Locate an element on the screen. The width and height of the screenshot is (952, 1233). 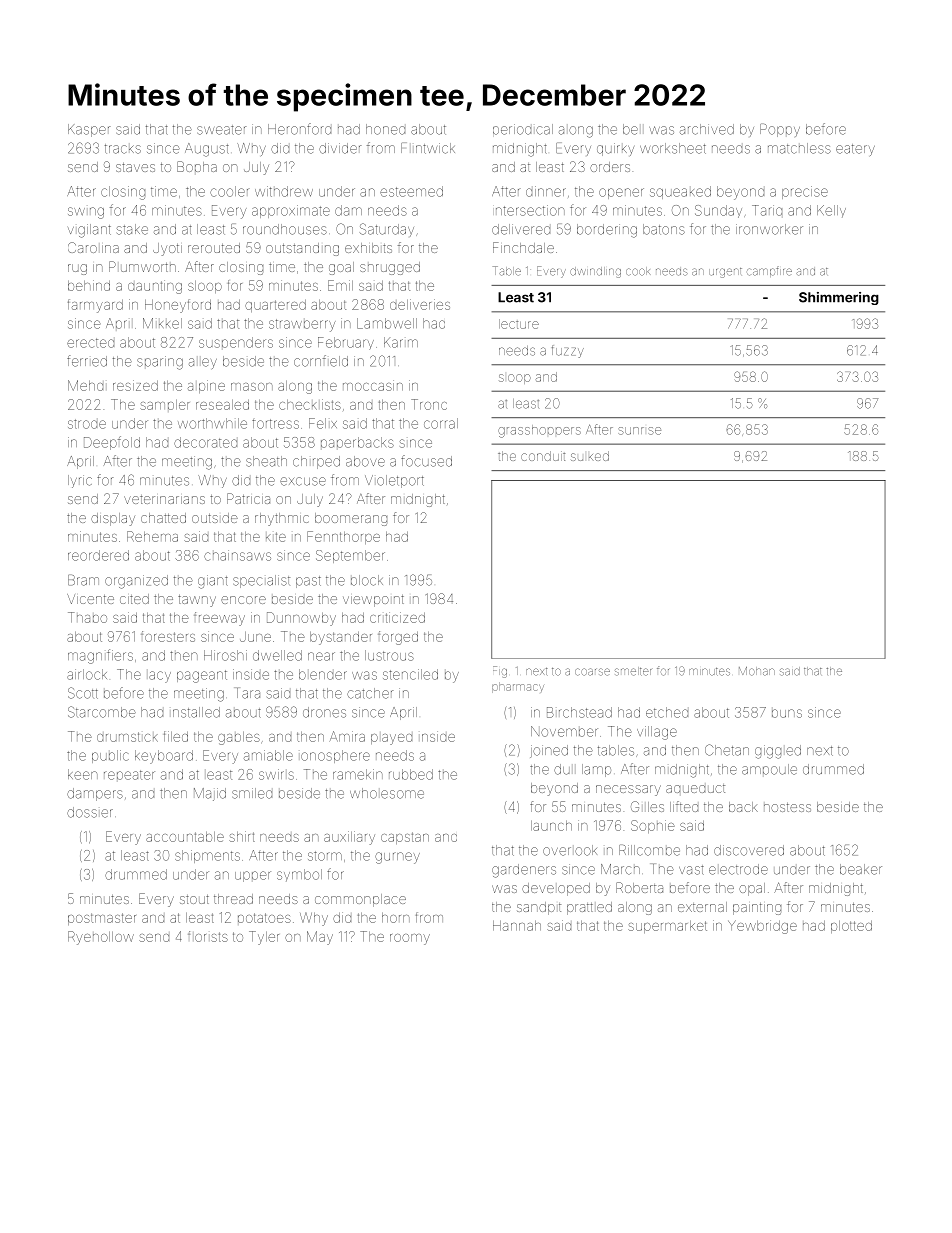
forged is located at coordinates (398, 638).
